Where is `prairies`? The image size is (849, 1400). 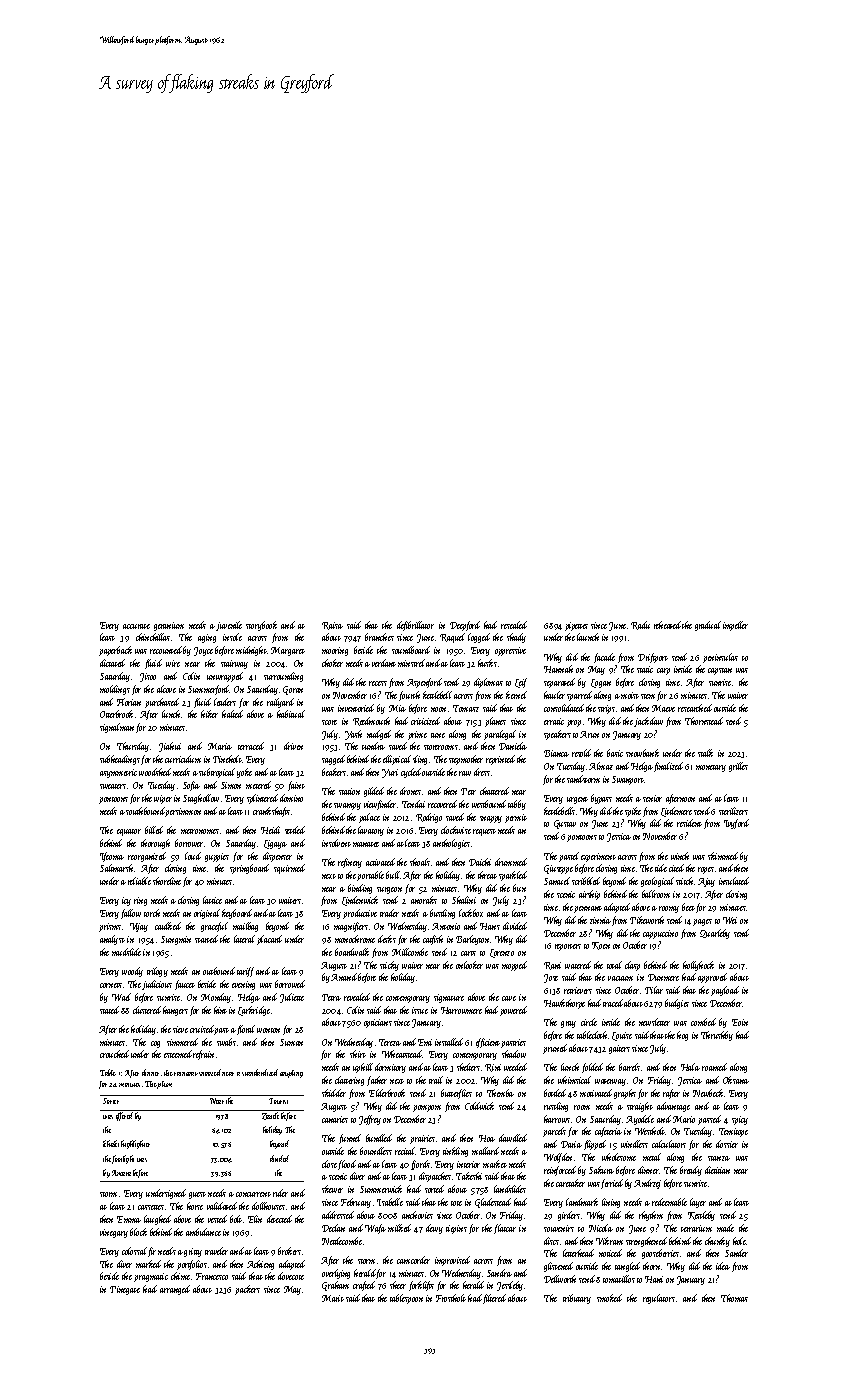 prairies is located at coordinates (422, 1139).
